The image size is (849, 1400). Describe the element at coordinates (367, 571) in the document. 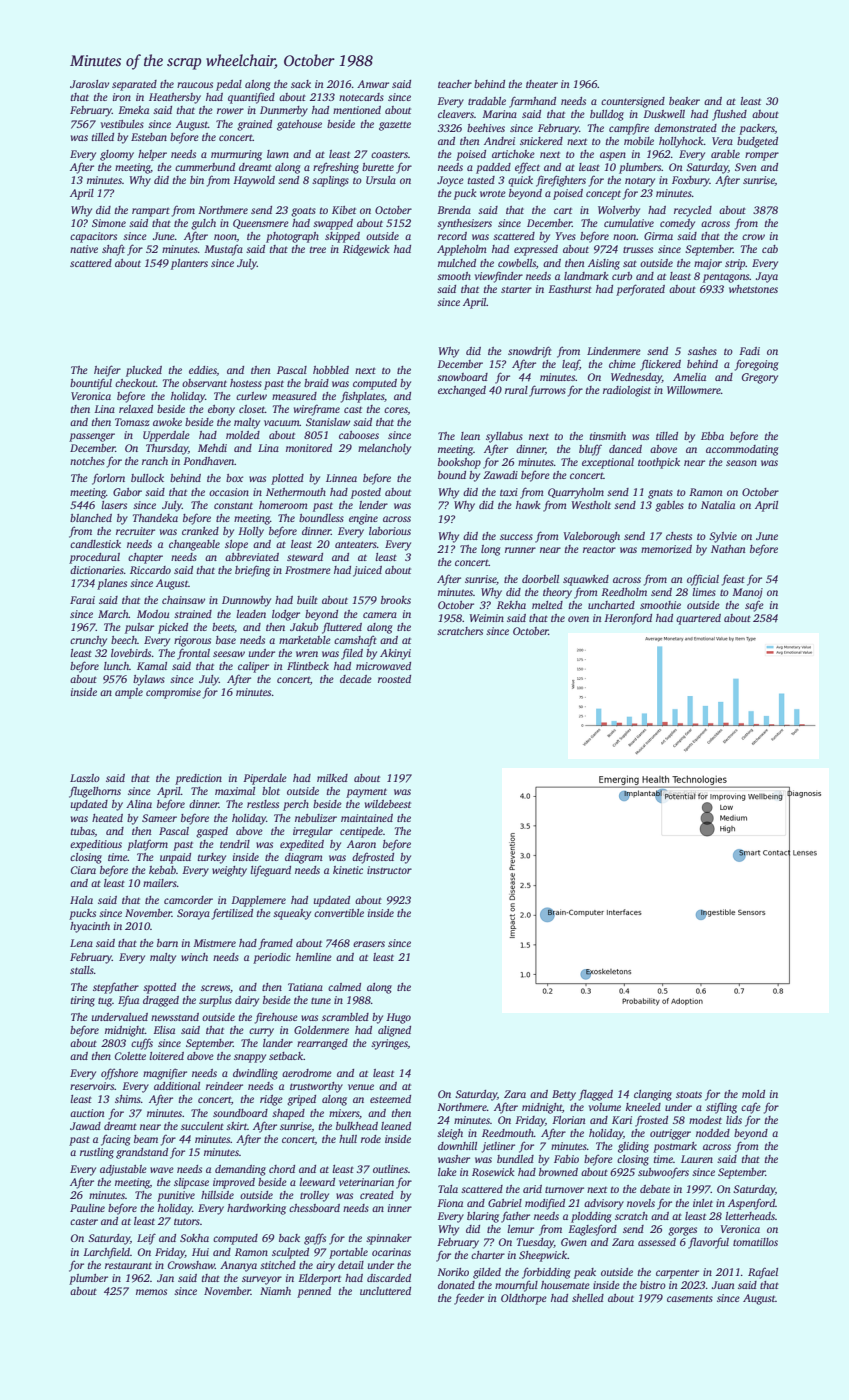

I see `juiced` at that location.
